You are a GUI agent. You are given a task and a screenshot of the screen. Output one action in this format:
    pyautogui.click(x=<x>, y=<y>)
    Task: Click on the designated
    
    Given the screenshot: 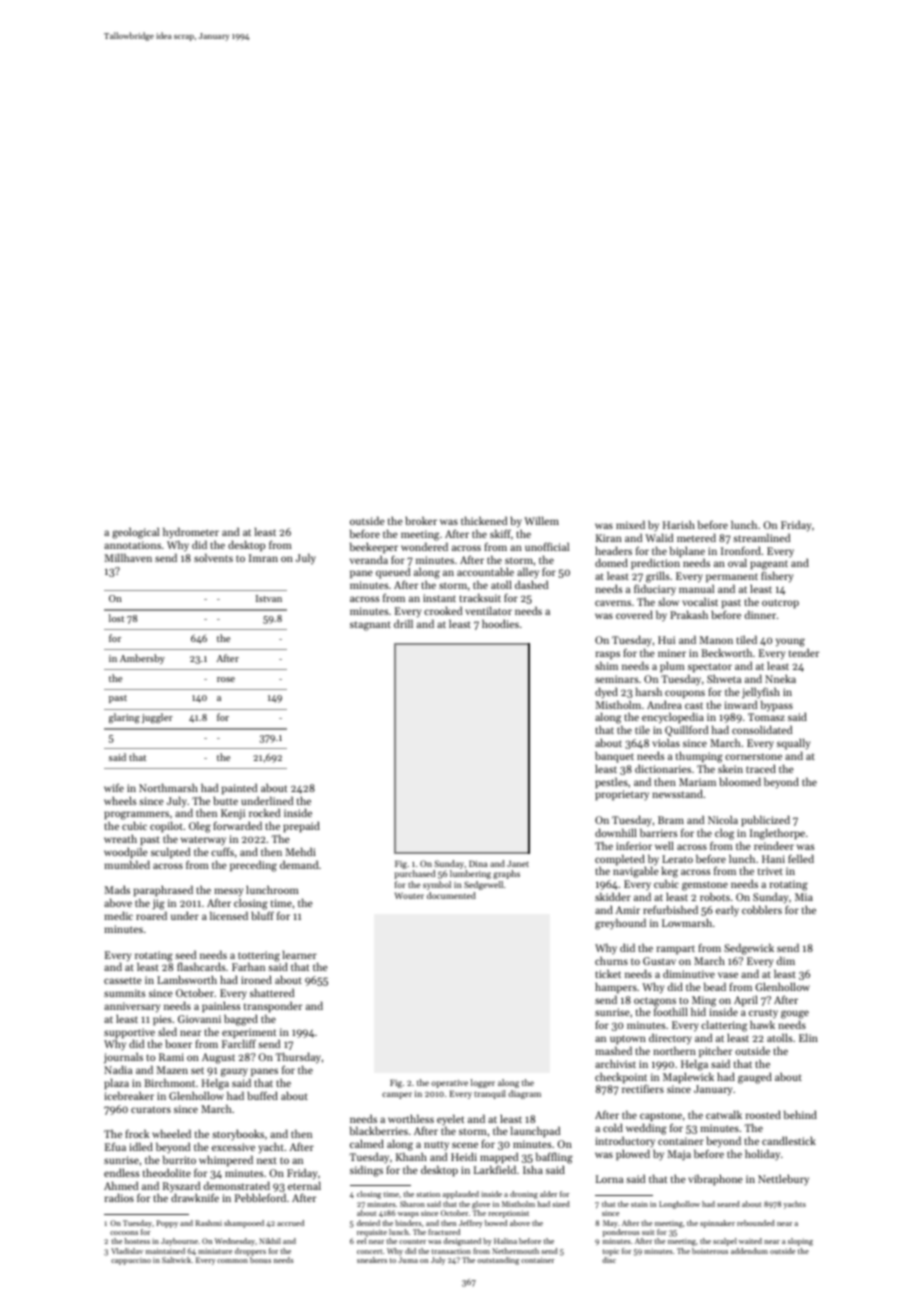 What is the action you would take?
    pyautogui.click(x=462, y=1242)
